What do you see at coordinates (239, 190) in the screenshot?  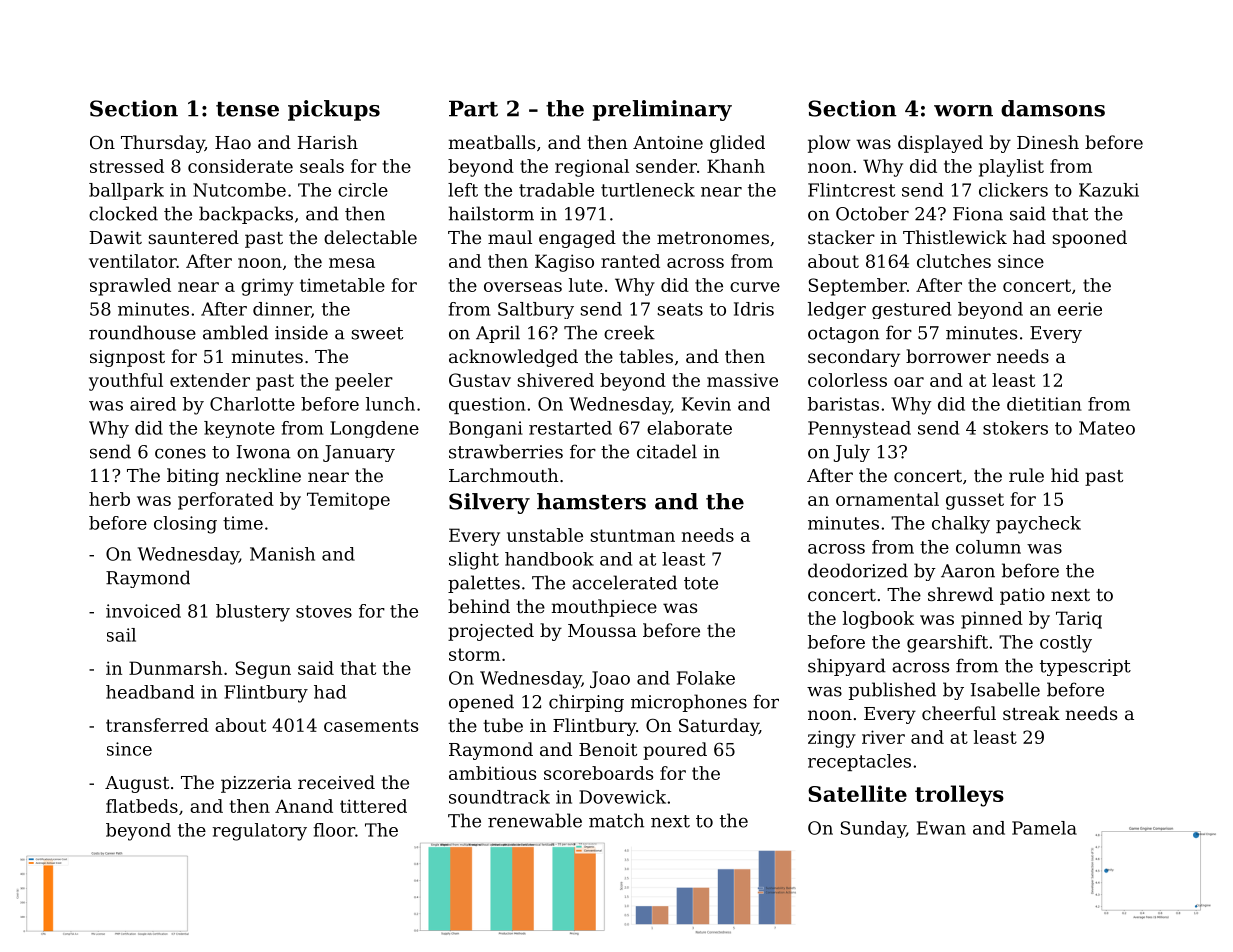 I see `Nutcombe` at bounding box center [239, 190].
